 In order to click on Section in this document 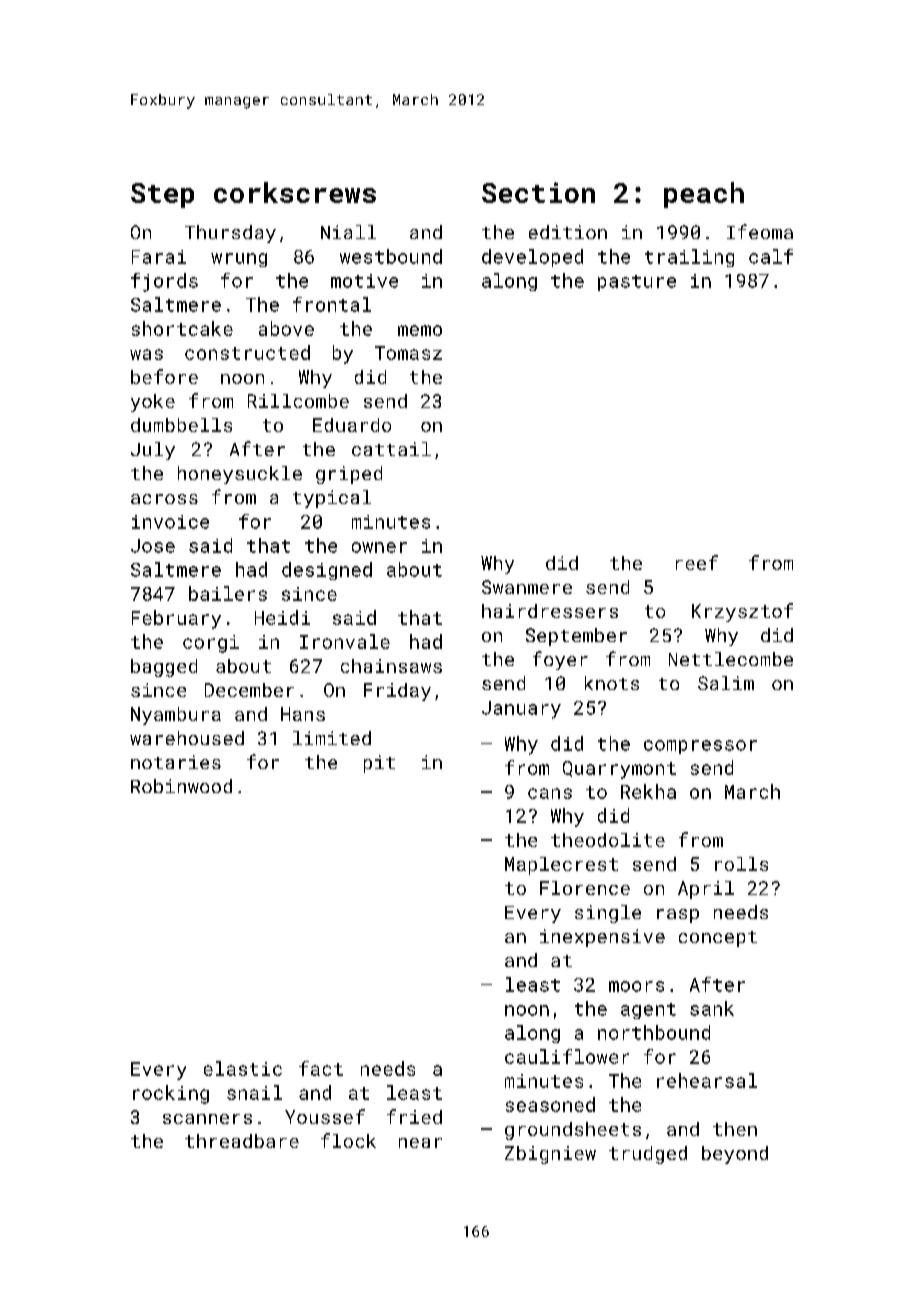, I will do `click(538, 192)`.
